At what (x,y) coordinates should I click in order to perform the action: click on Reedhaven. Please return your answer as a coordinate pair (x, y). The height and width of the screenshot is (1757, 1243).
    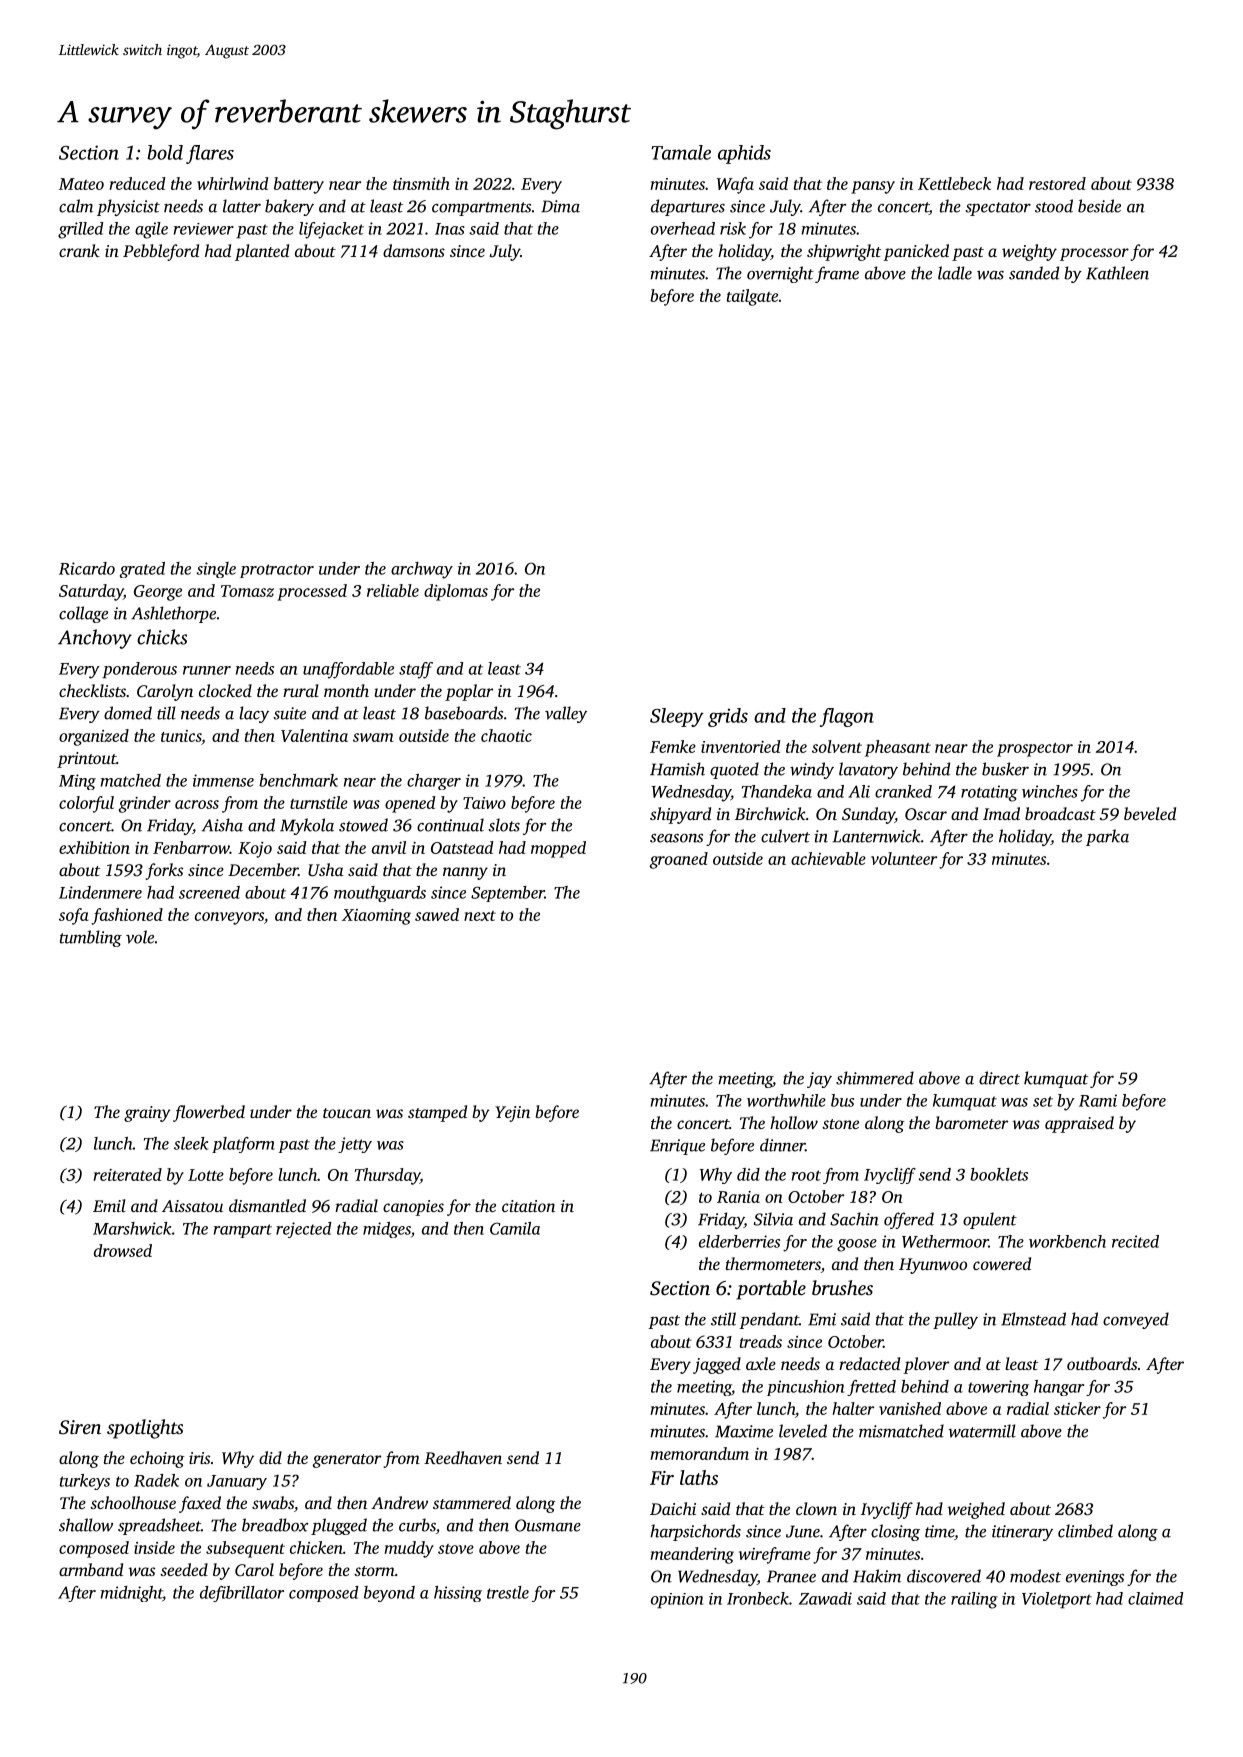
    Looking at the image, I should click on (463, 1457).
